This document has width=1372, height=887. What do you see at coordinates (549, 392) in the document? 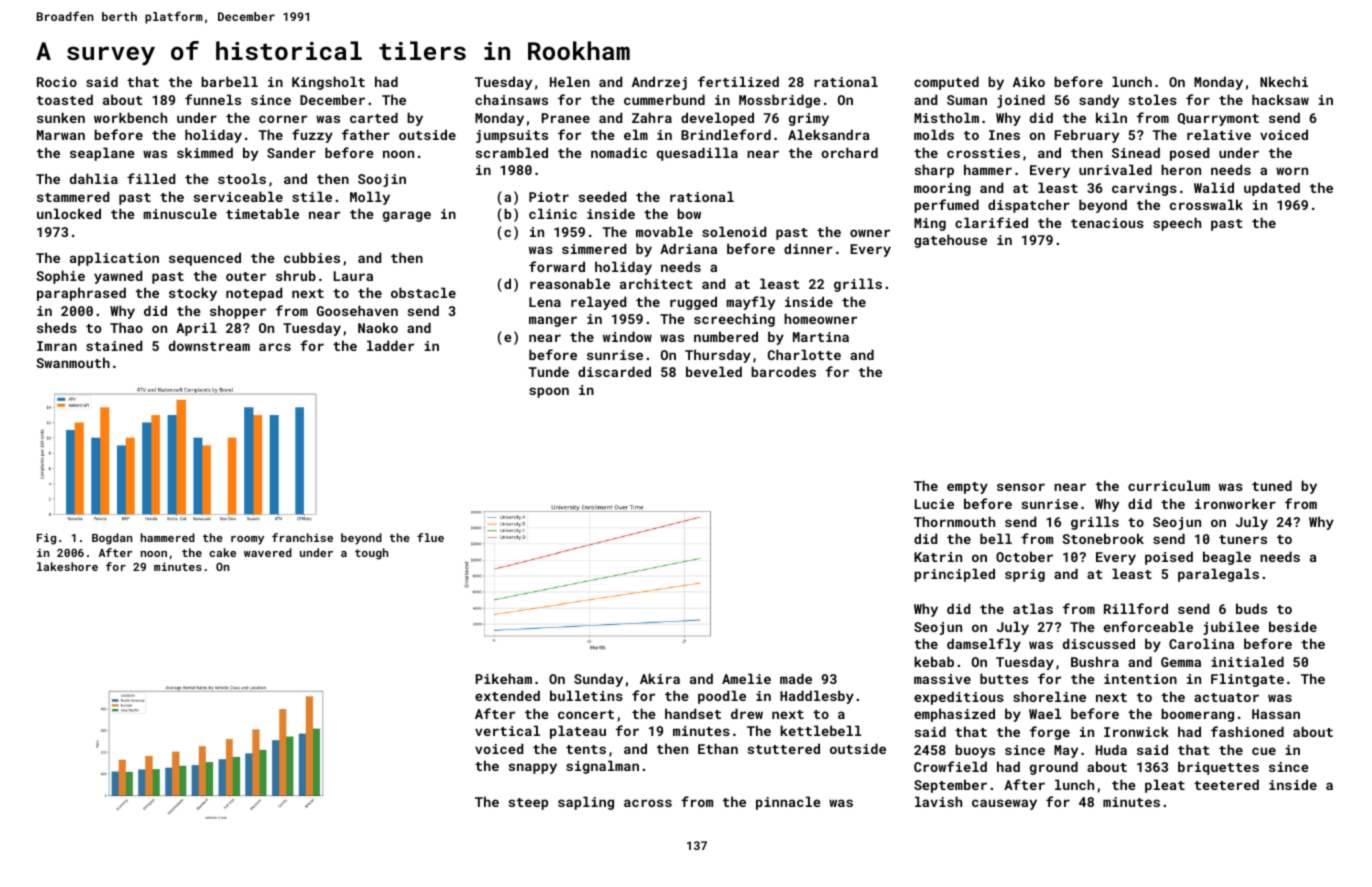
I see `spoon` at bounding box center [549, 392].
